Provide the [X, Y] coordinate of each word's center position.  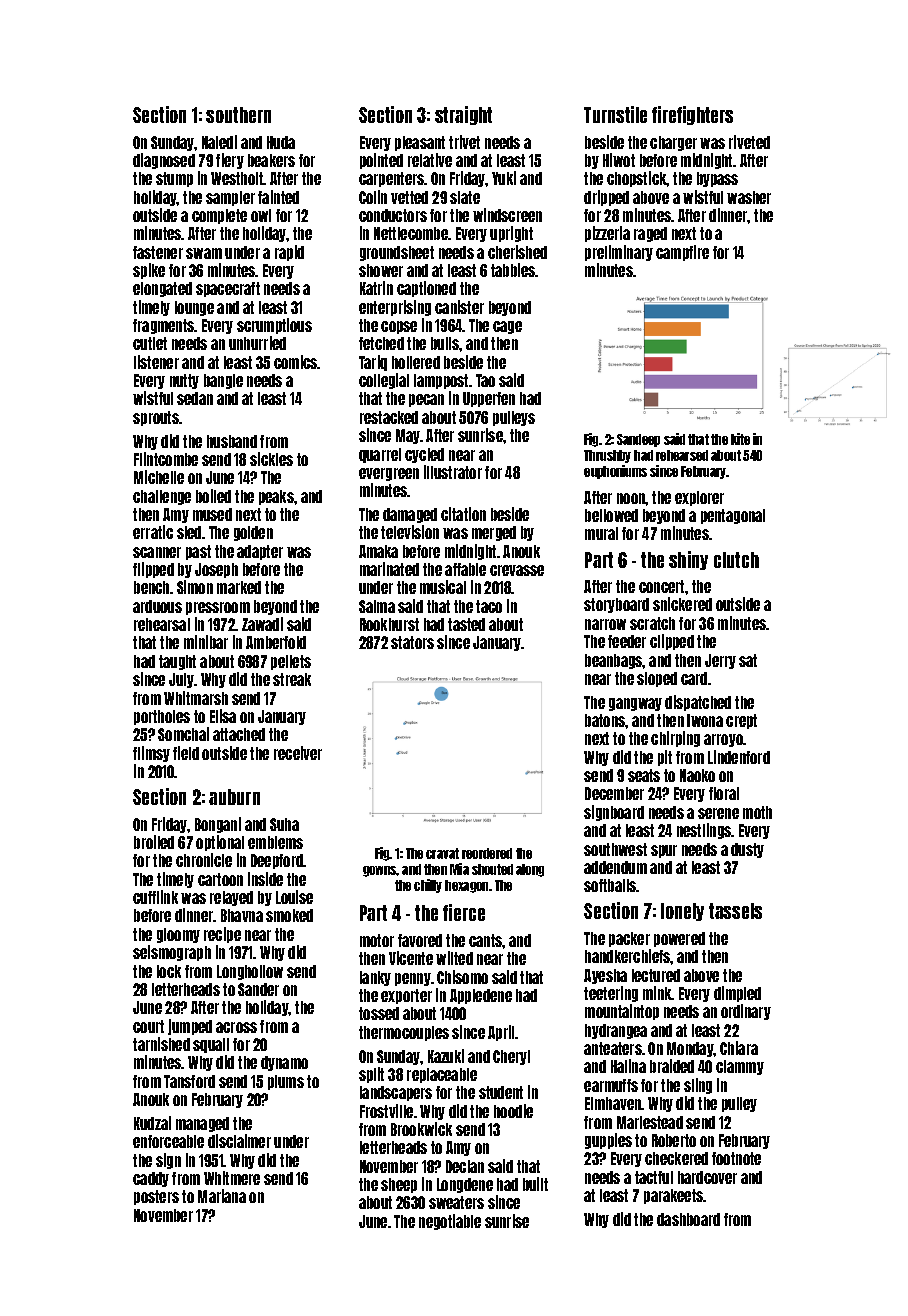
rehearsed [682, 455]
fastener [158, 252]
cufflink [155, 897]
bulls [445, 343]
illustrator [453, 472]
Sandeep [638, 440]
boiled [213, 496]
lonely [682, 912]
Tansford [189, 1081]
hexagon [466, 886]
